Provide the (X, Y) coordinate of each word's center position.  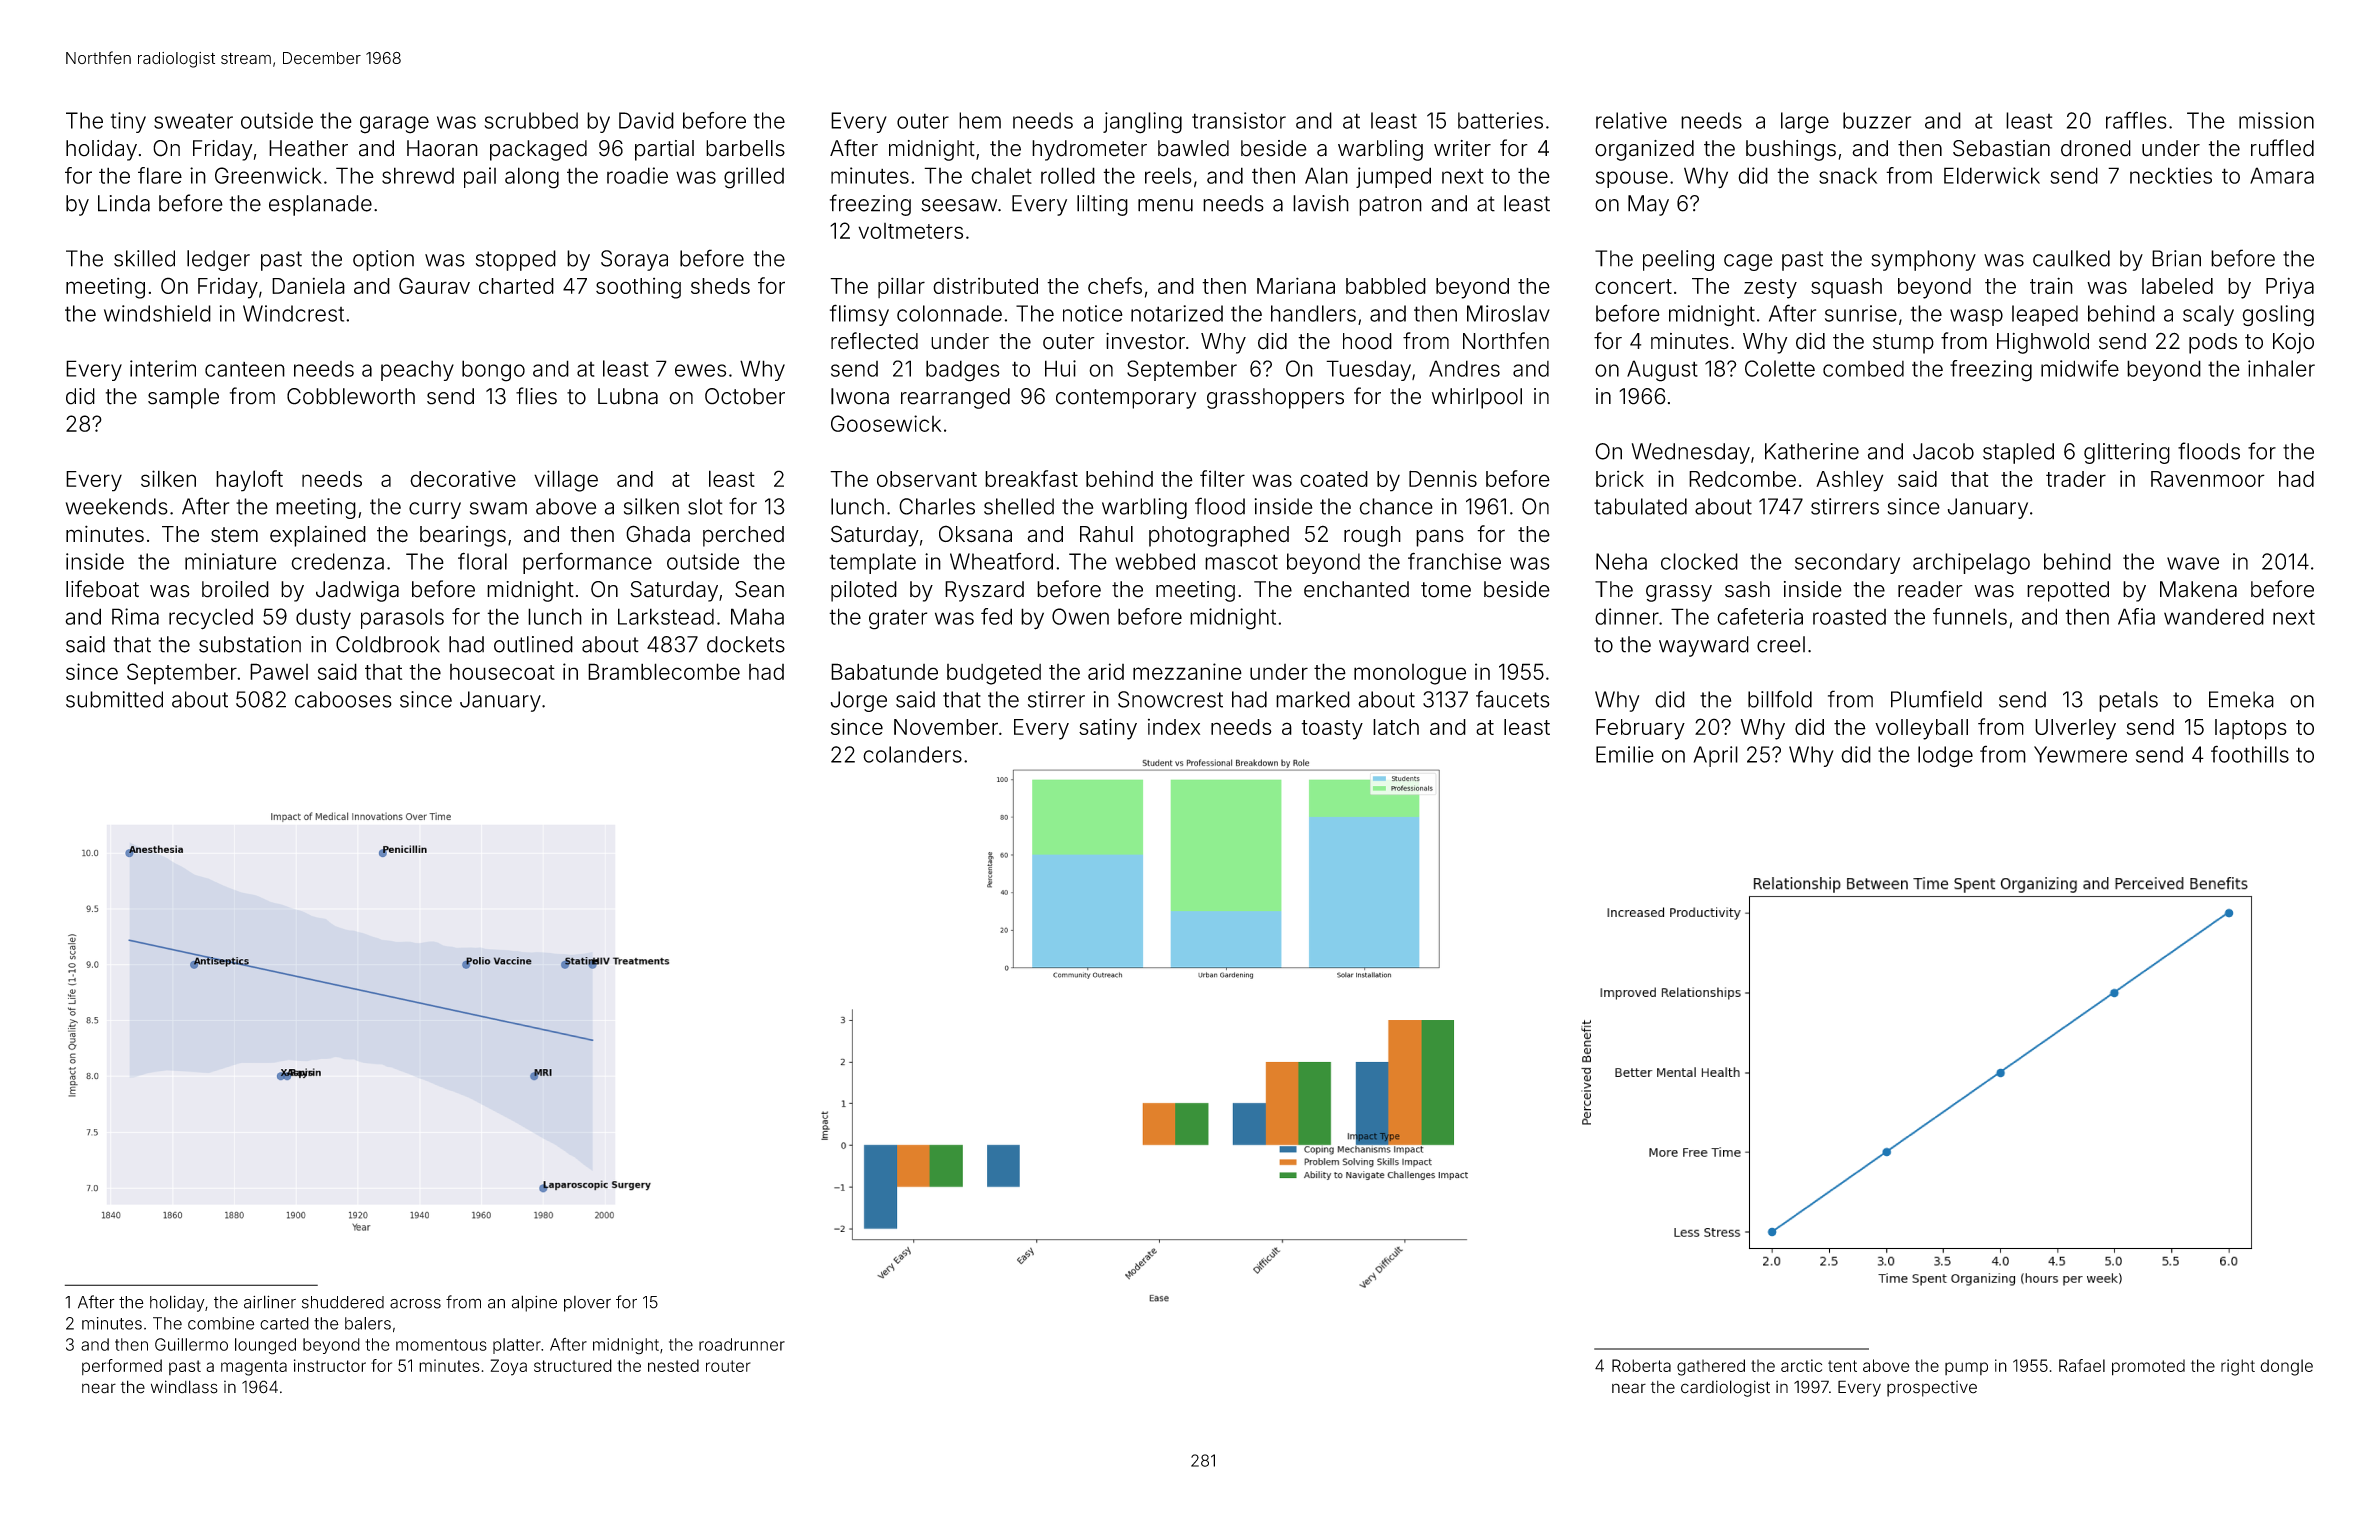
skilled (144, 258)
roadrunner (742, 1344)
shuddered (343, 1302)
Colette (1780, 368)
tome (1446, 590)
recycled (211, 619)
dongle (2286, 1367)
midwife (2080, 368)
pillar (901, 287)
